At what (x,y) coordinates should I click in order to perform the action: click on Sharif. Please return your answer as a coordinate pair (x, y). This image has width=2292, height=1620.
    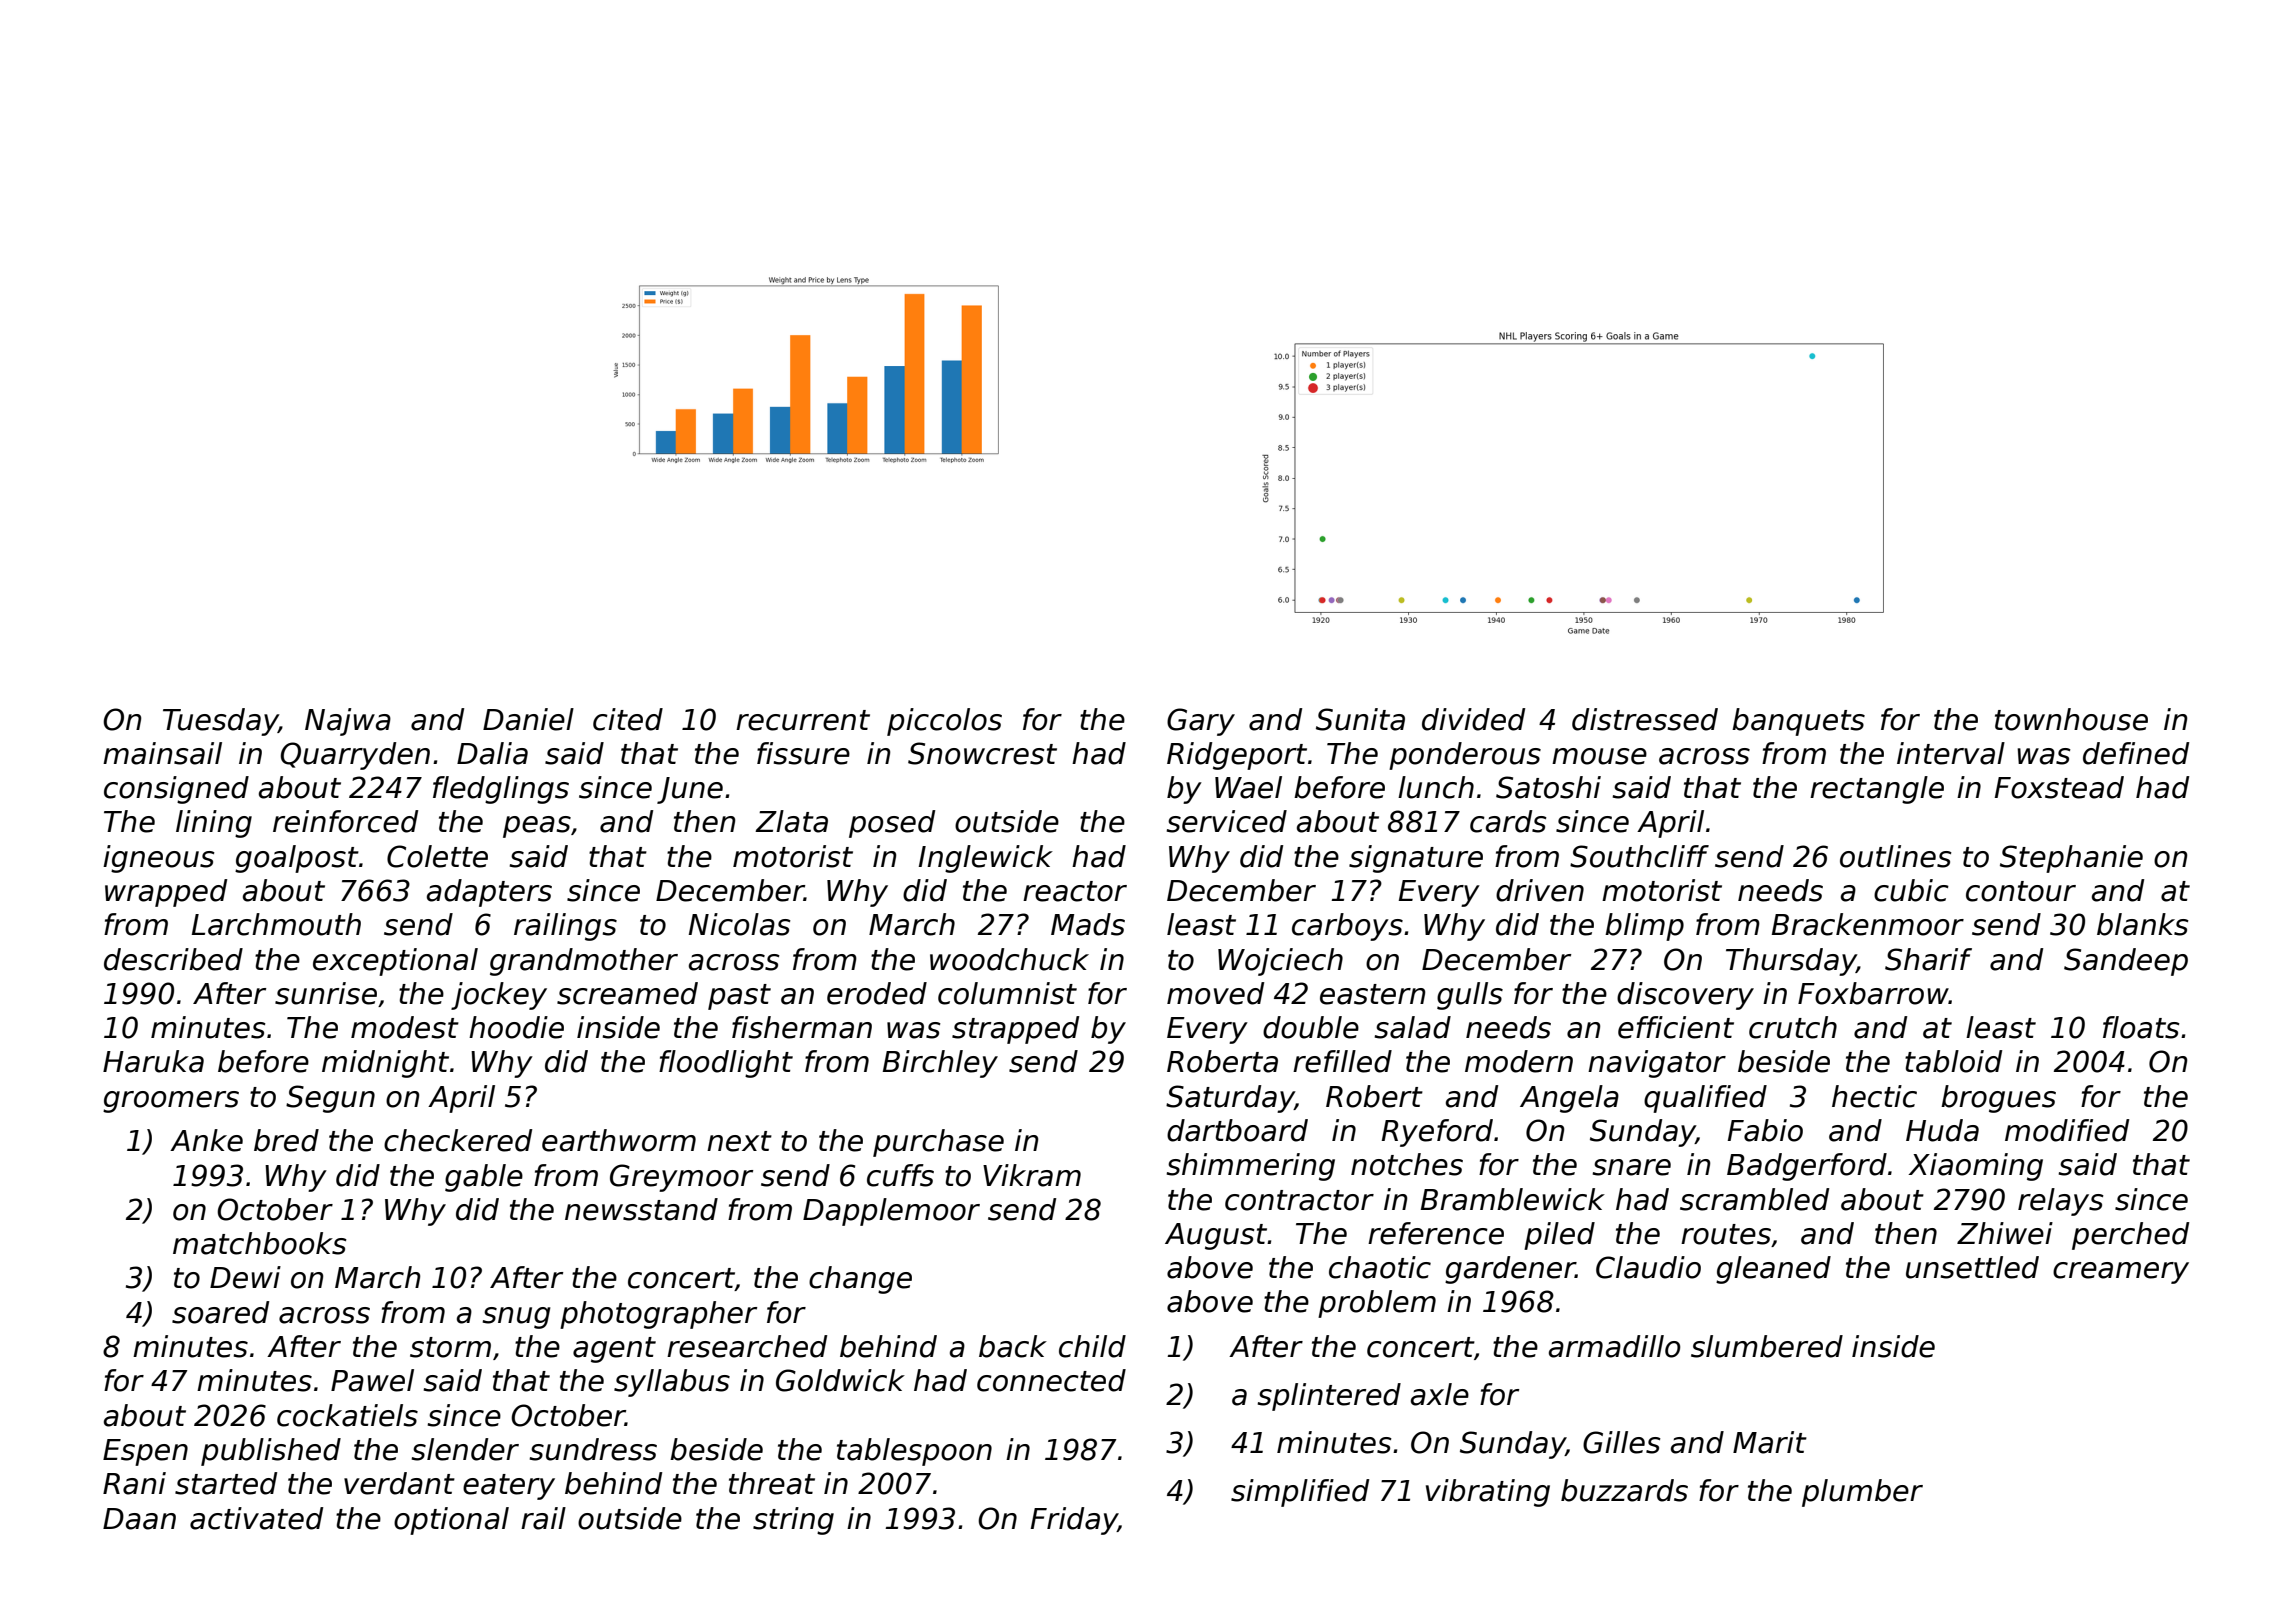
    Looking at the image, I should click on (1928, 959).
